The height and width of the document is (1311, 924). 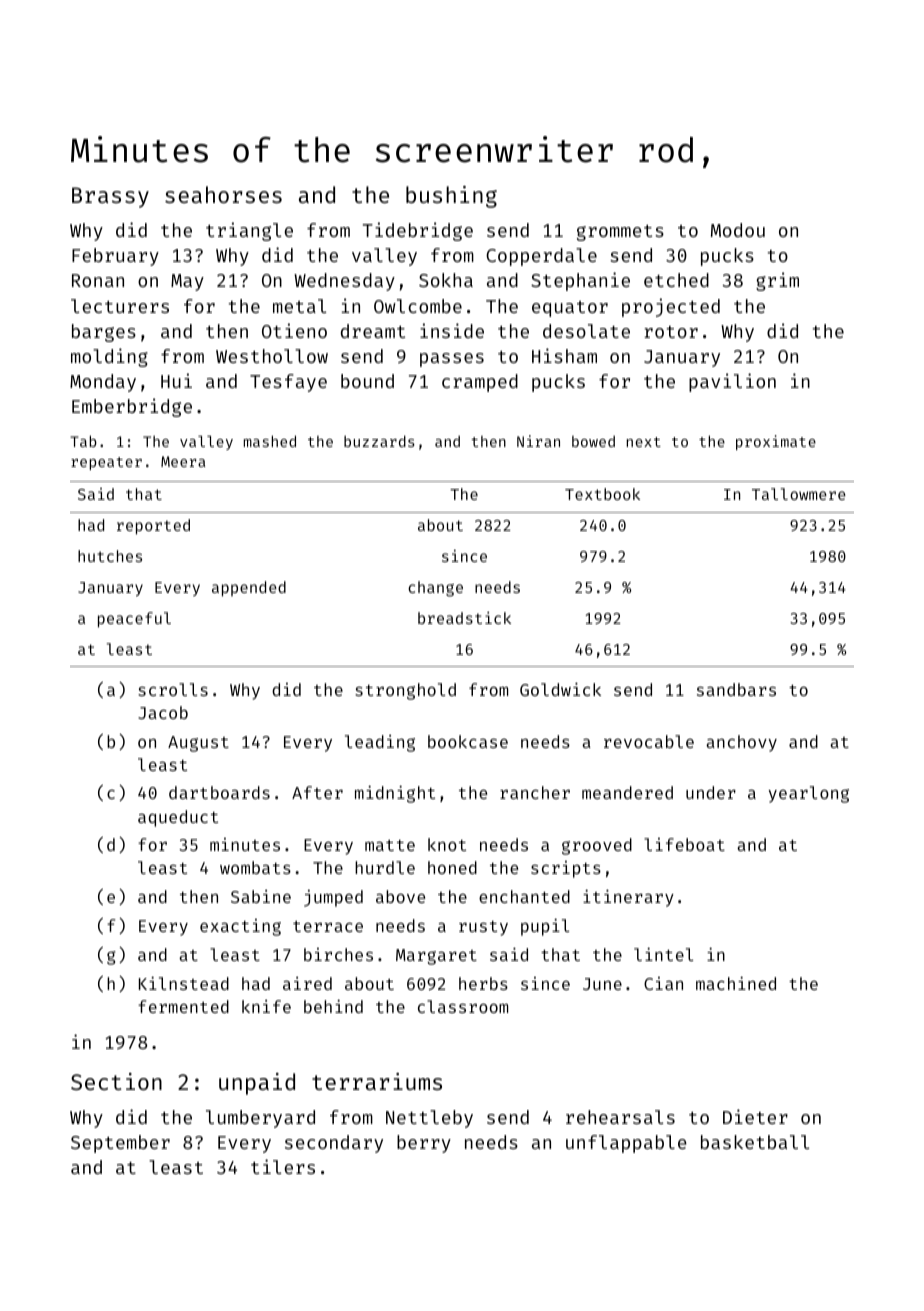 What do you see at coordinates (676, 280) in the document?
I see `etched` at bounding box center [676, 280].
